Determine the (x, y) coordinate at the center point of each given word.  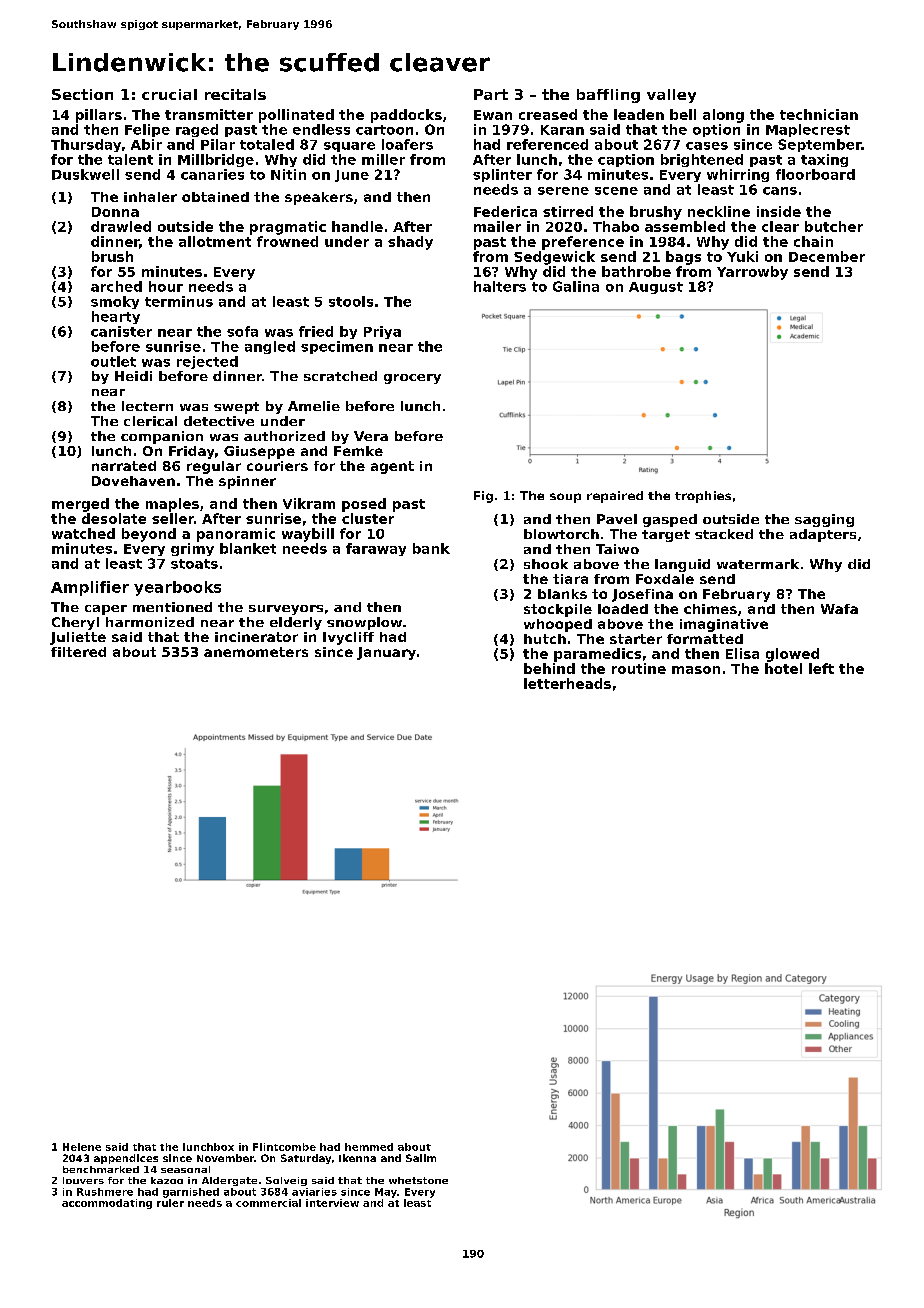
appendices (126, 1159)
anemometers (256, 652)
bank (431, 548)
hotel (783, 668)
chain (813, 241)
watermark (758, 564)
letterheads (567, 683)
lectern (147, 406)
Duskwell (85, 174)
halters (500, 286)
